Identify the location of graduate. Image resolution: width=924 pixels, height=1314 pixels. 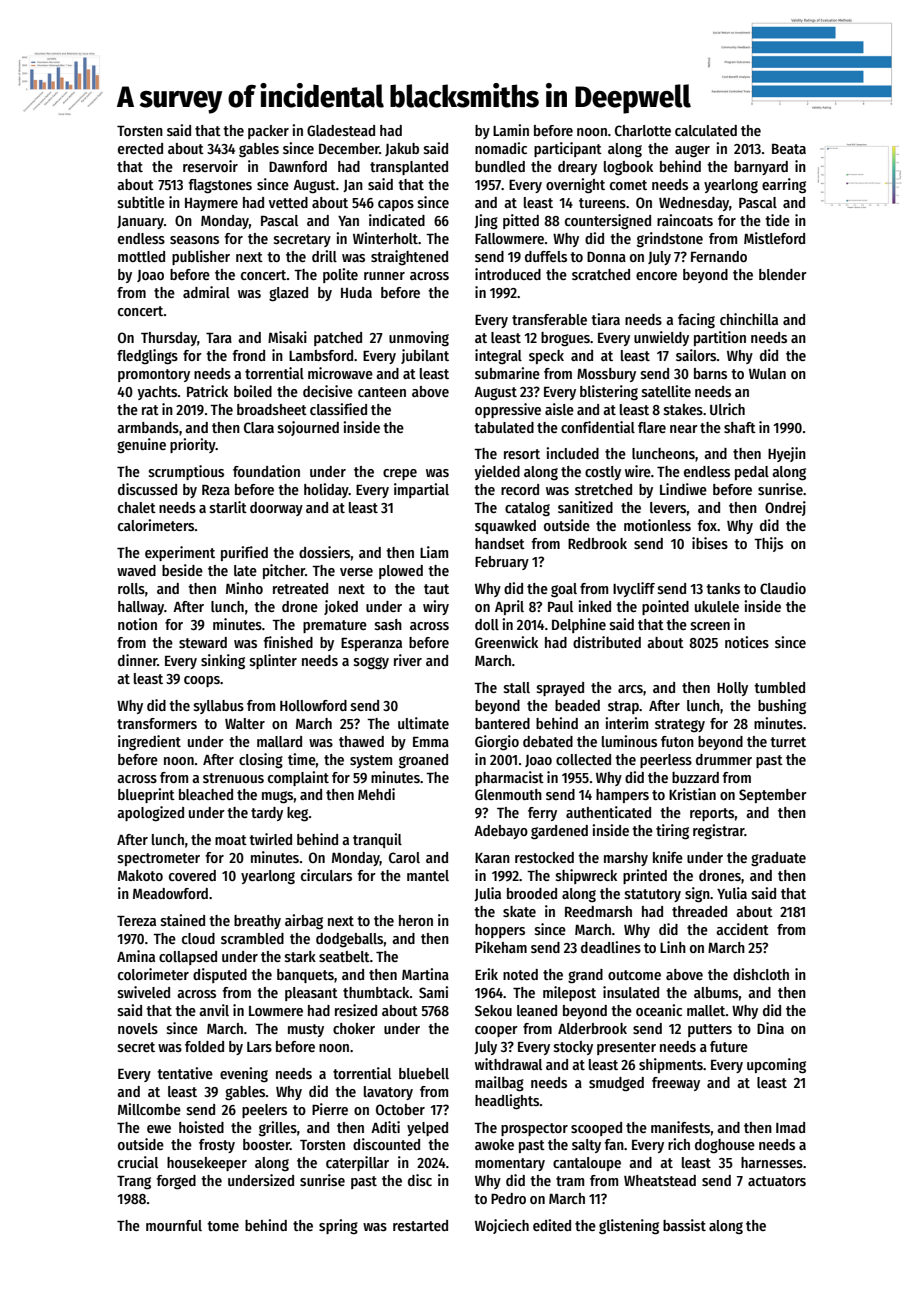
(778, 859).
